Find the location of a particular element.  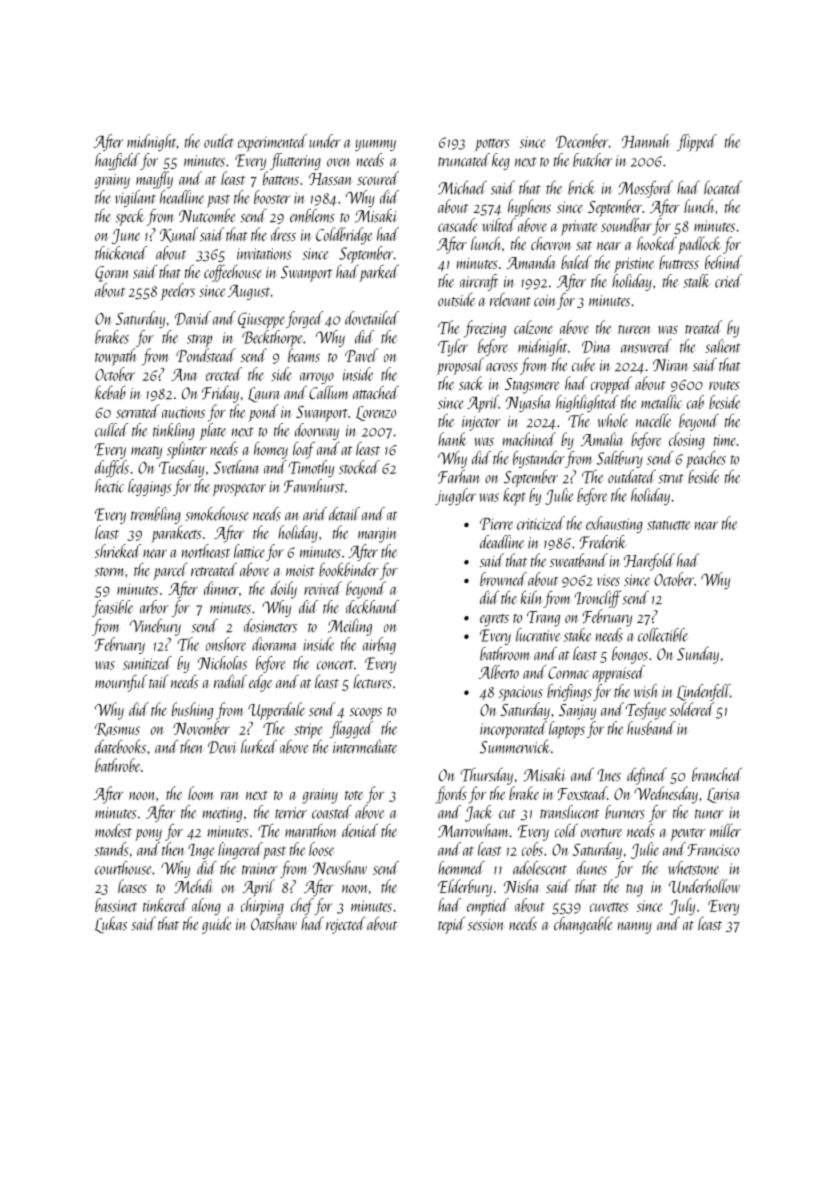

cried is located at coordinates (728, 281).
